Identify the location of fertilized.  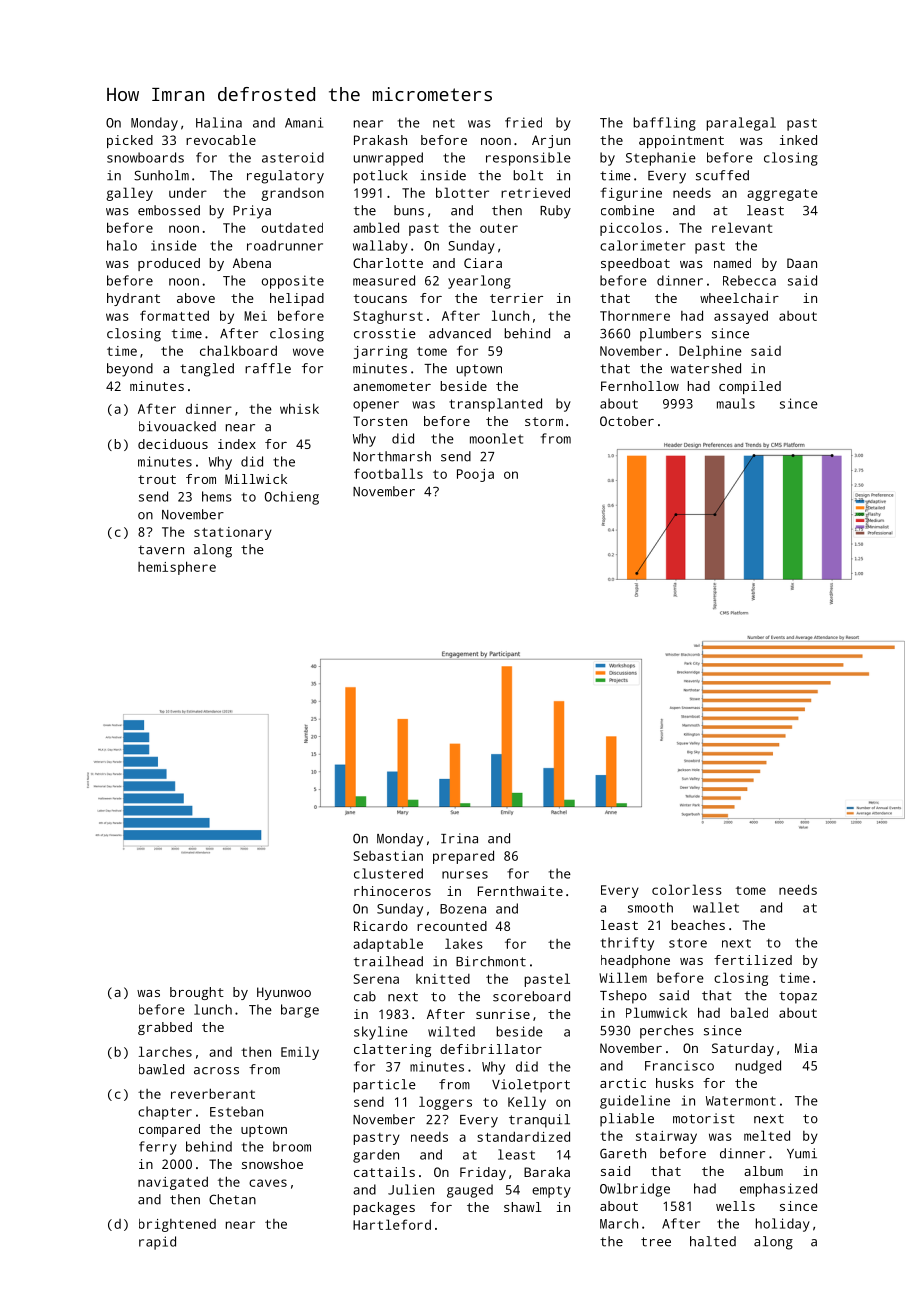
(753, 960).
